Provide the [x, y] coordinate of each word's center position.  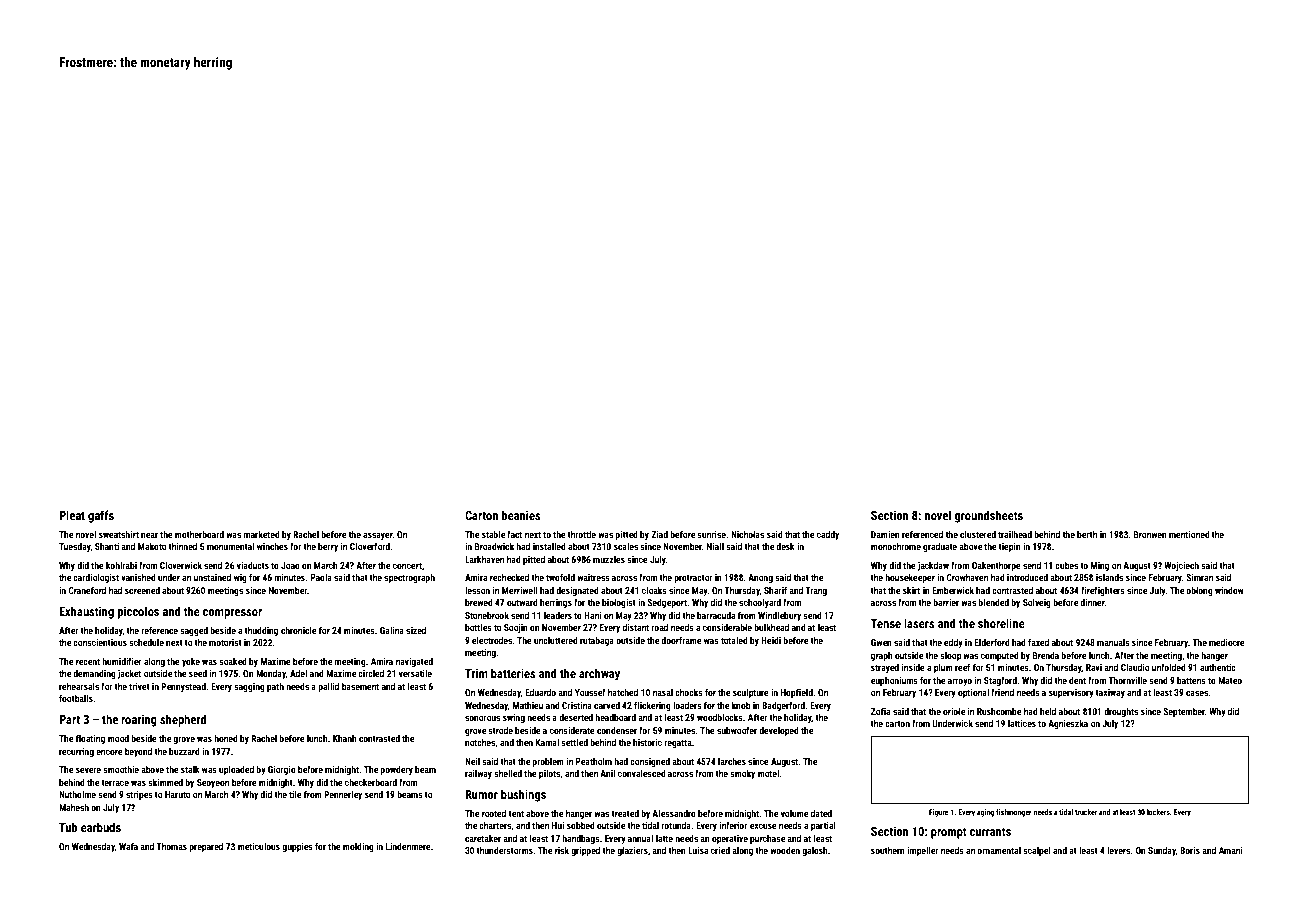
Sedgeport [667, 603]
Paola [321, 577]
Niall [715, 546]
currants [990, 831]
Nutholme [77, 794]
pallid [328, 687]
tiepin [1009, 547]
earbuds [101, 827]
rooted [494, 813]
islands [1109, 577]
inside [913, 667]
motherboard [199, 534]
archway [599, 674]
